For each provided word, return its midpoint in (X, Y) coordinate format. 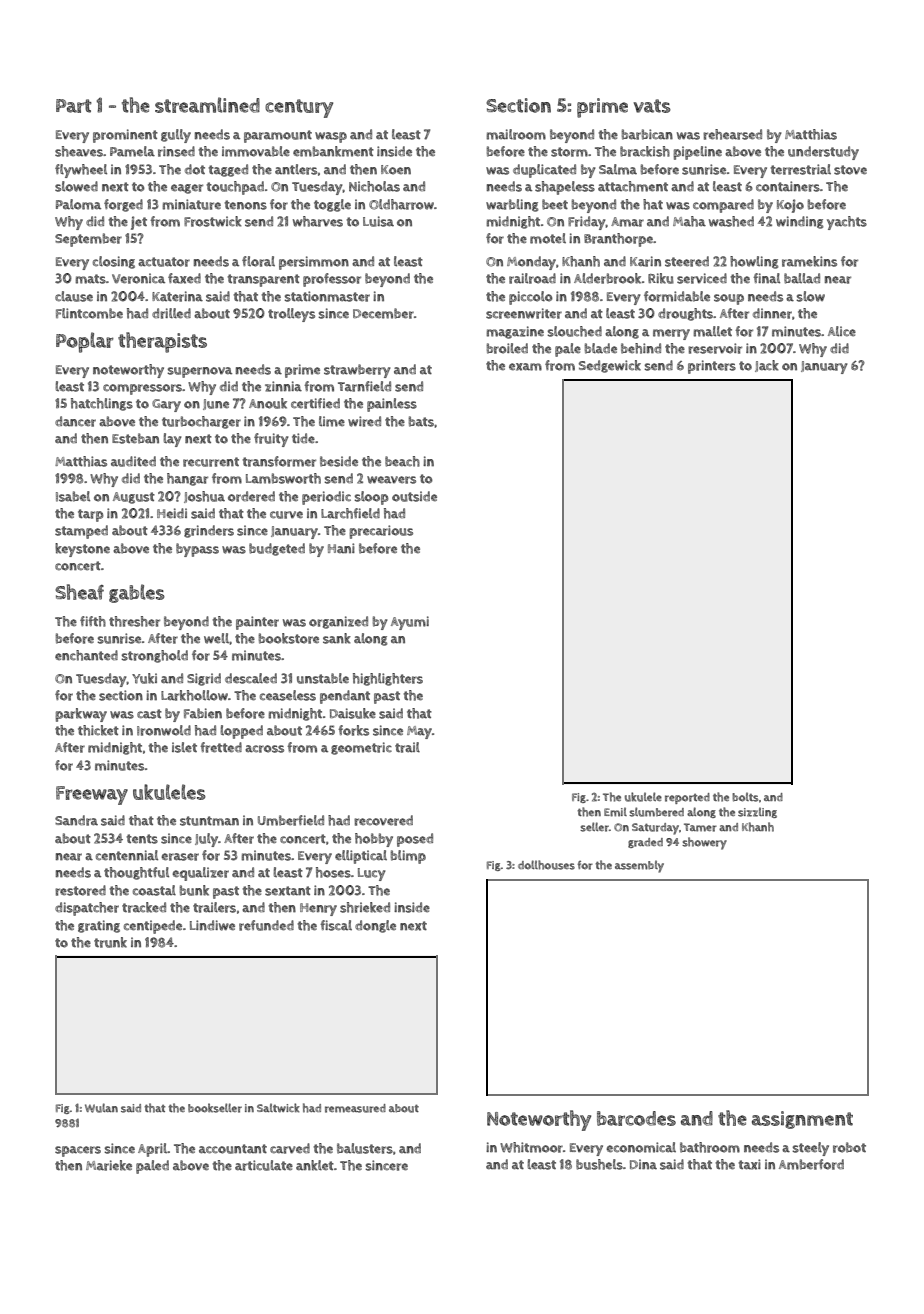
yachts (847, 223)
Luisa (378, 221)
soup (729, 299)
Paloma (78, 204)
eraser (180, 857)
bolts (745, 797)
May (419, 732)
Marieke (109, 1165)
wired (364, 421)
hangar (187, 479)
